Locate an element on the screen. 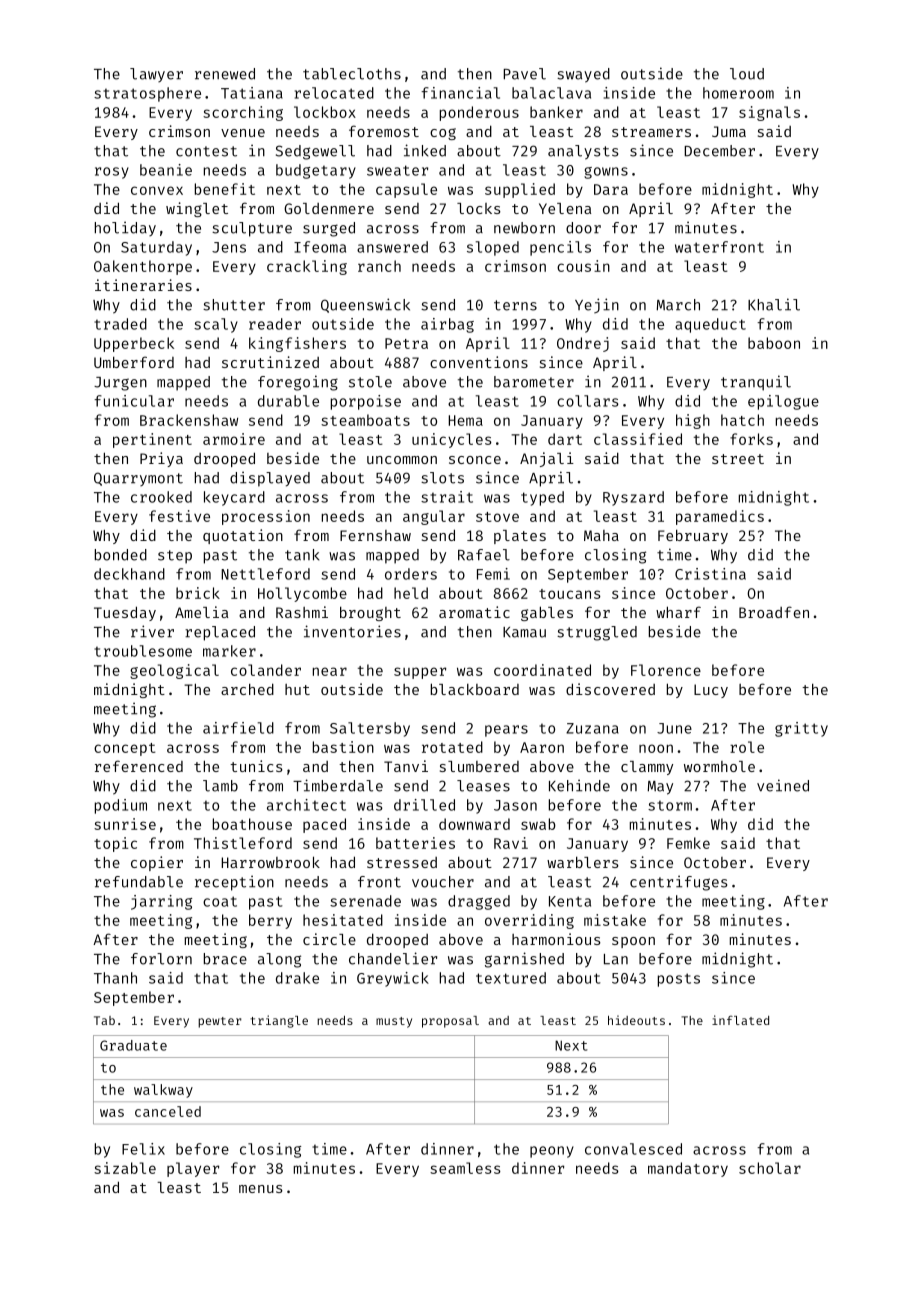 This screenshot has height=1308, width=924. swayed is located at coordinates (583, 75).
